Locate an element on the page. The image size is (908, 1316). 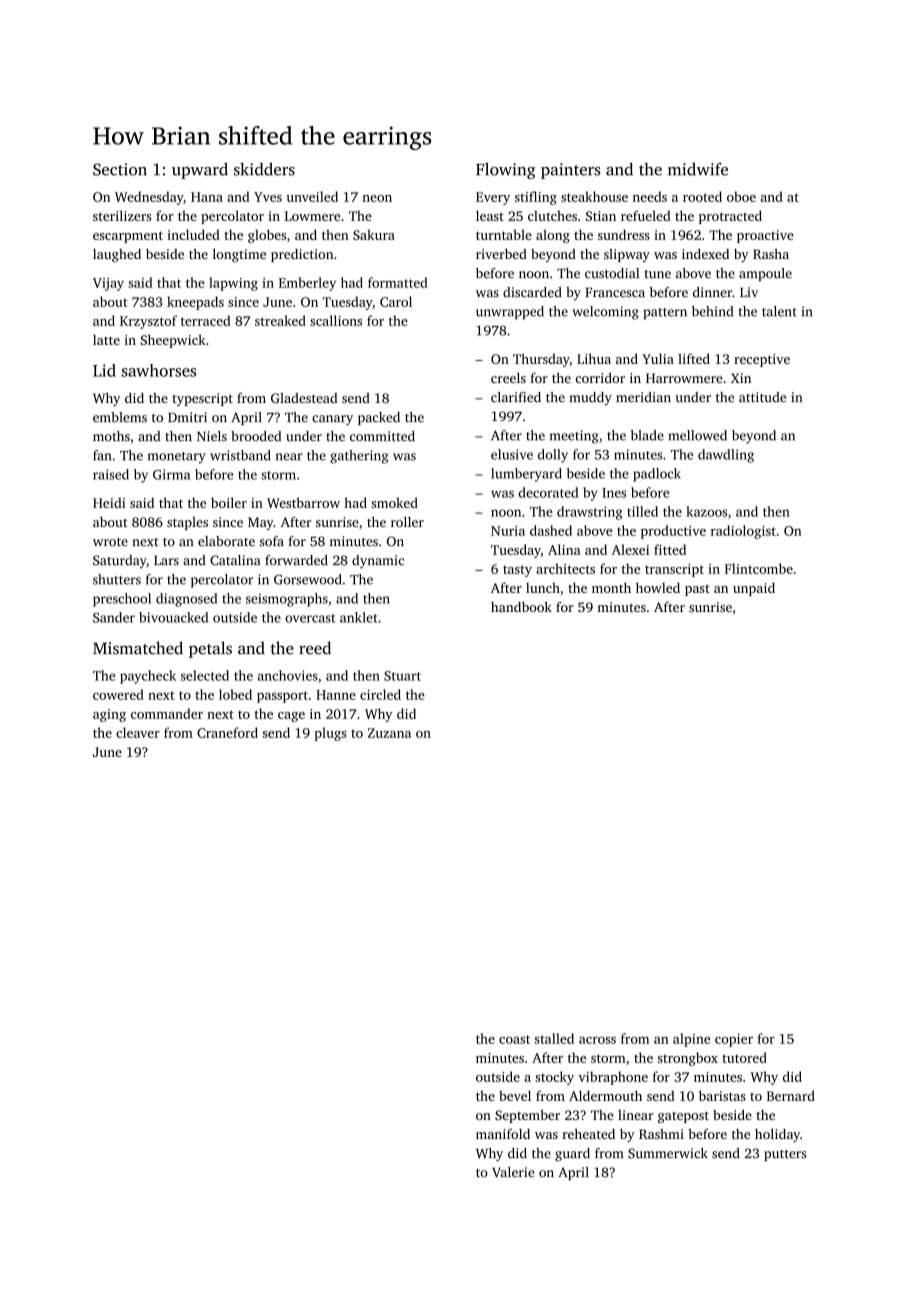
painters is located at coordinates (570, 171).
